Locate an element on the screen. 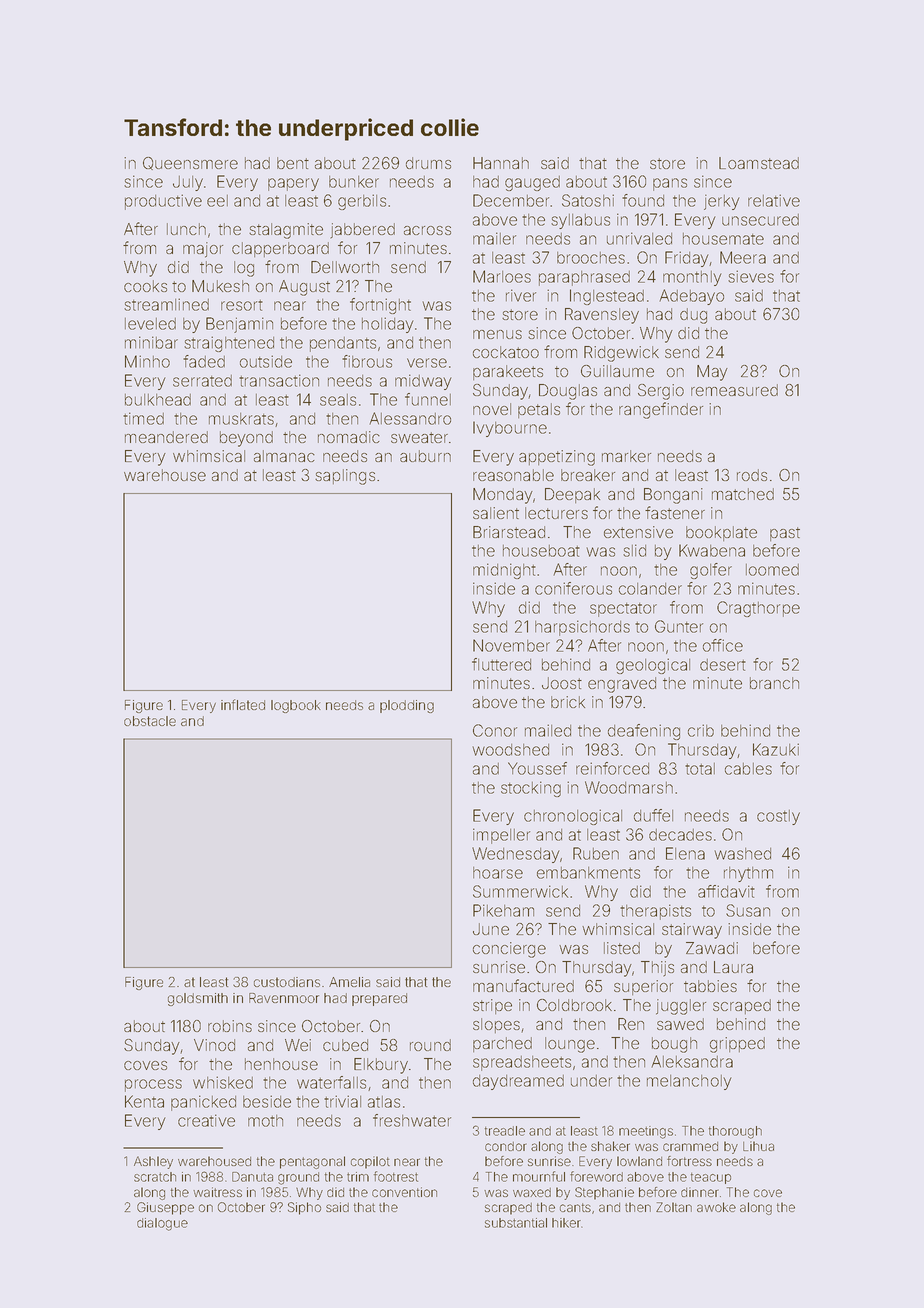 The height and width of the screenshot is (1308, 924). Marloes is located at coordinates (502, 276).
